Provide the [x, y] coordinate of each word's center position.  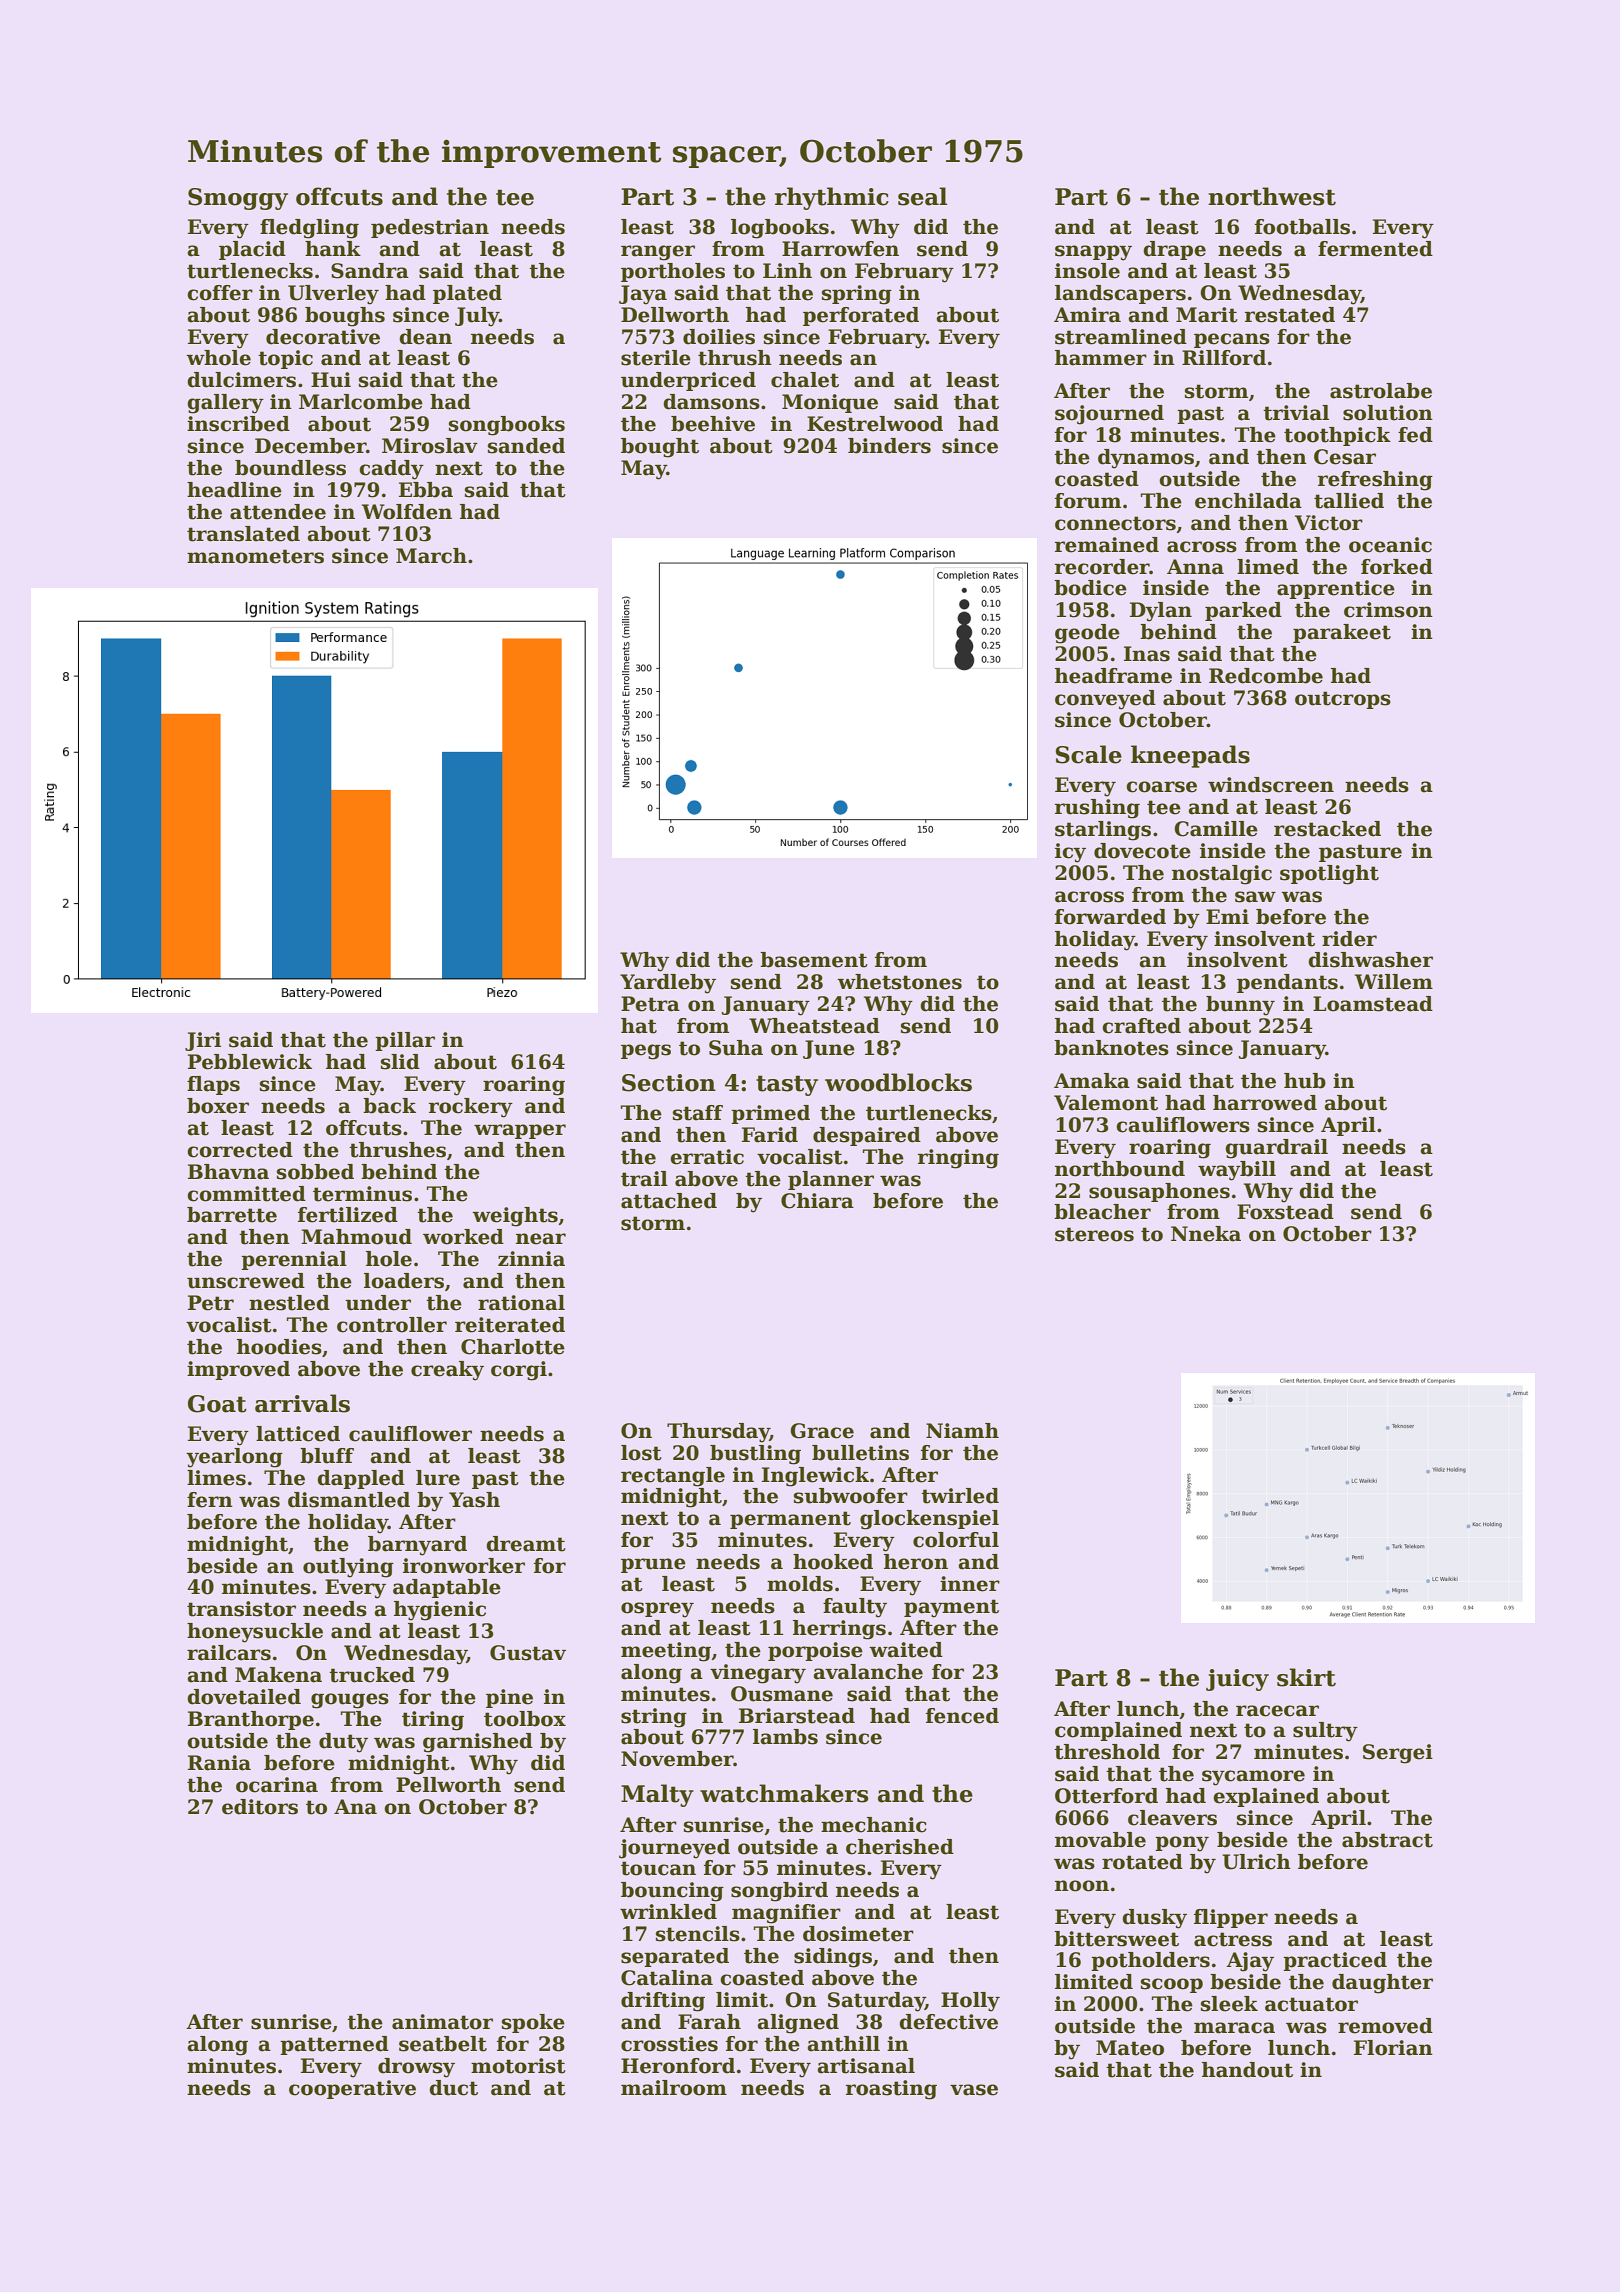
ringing [958, 1159]
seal [922, 196]
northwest [1272, 196]
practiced [1335, 1961]
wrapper [520, 1131]
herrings [839, 1630]
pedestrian [430, 228]
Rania [219, 1763]
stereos [1094, 1234]
